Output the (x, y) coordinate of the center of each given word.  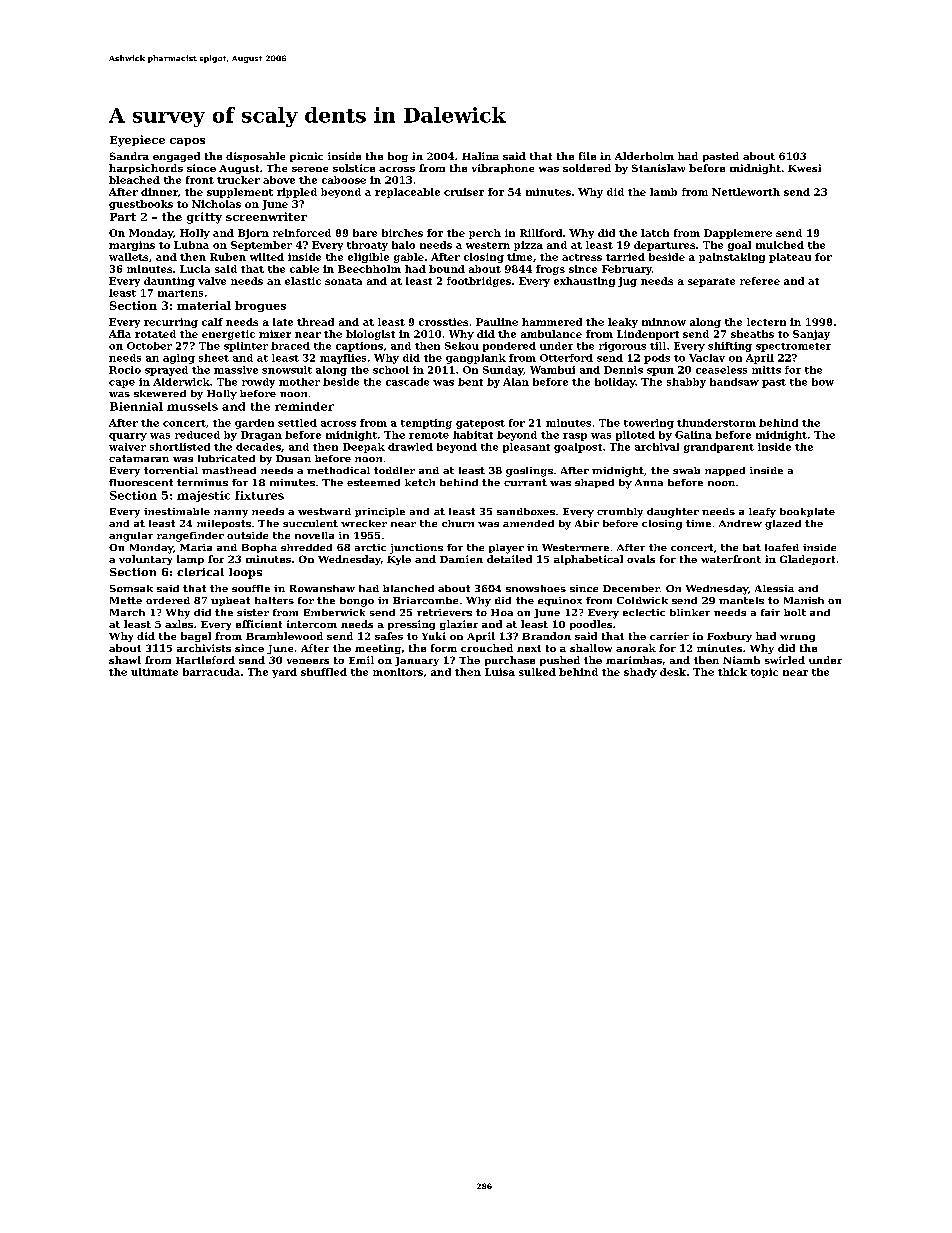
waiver (127, 447)
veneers (308, 661)
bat (752, 547)
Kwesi (804, 168)
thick (732, 672)
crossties (443, 322)
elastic (303, 281)
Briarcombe (425, 600)
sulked (537, 672)
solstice (354, 168)
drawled (410, 447)
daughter (673, 513)
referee (760, 281)
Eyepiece (137, 141)
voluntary (145, 560)
